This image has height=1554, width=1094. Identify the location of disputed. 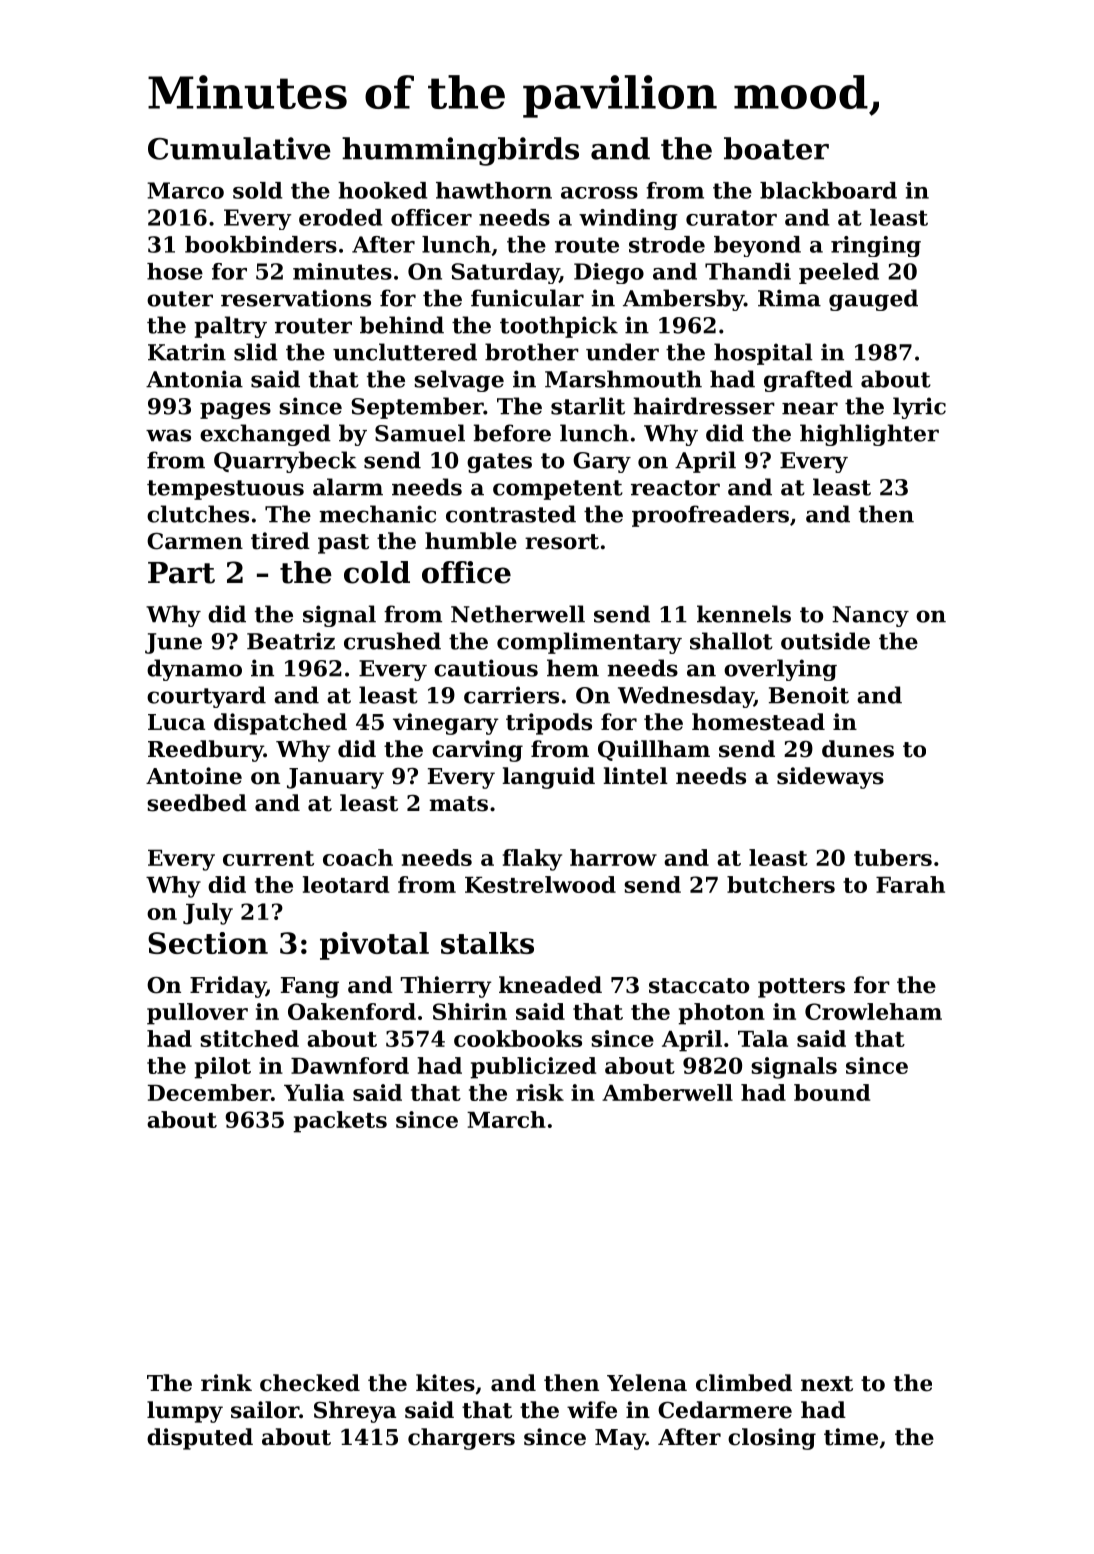
(200, 1439).
